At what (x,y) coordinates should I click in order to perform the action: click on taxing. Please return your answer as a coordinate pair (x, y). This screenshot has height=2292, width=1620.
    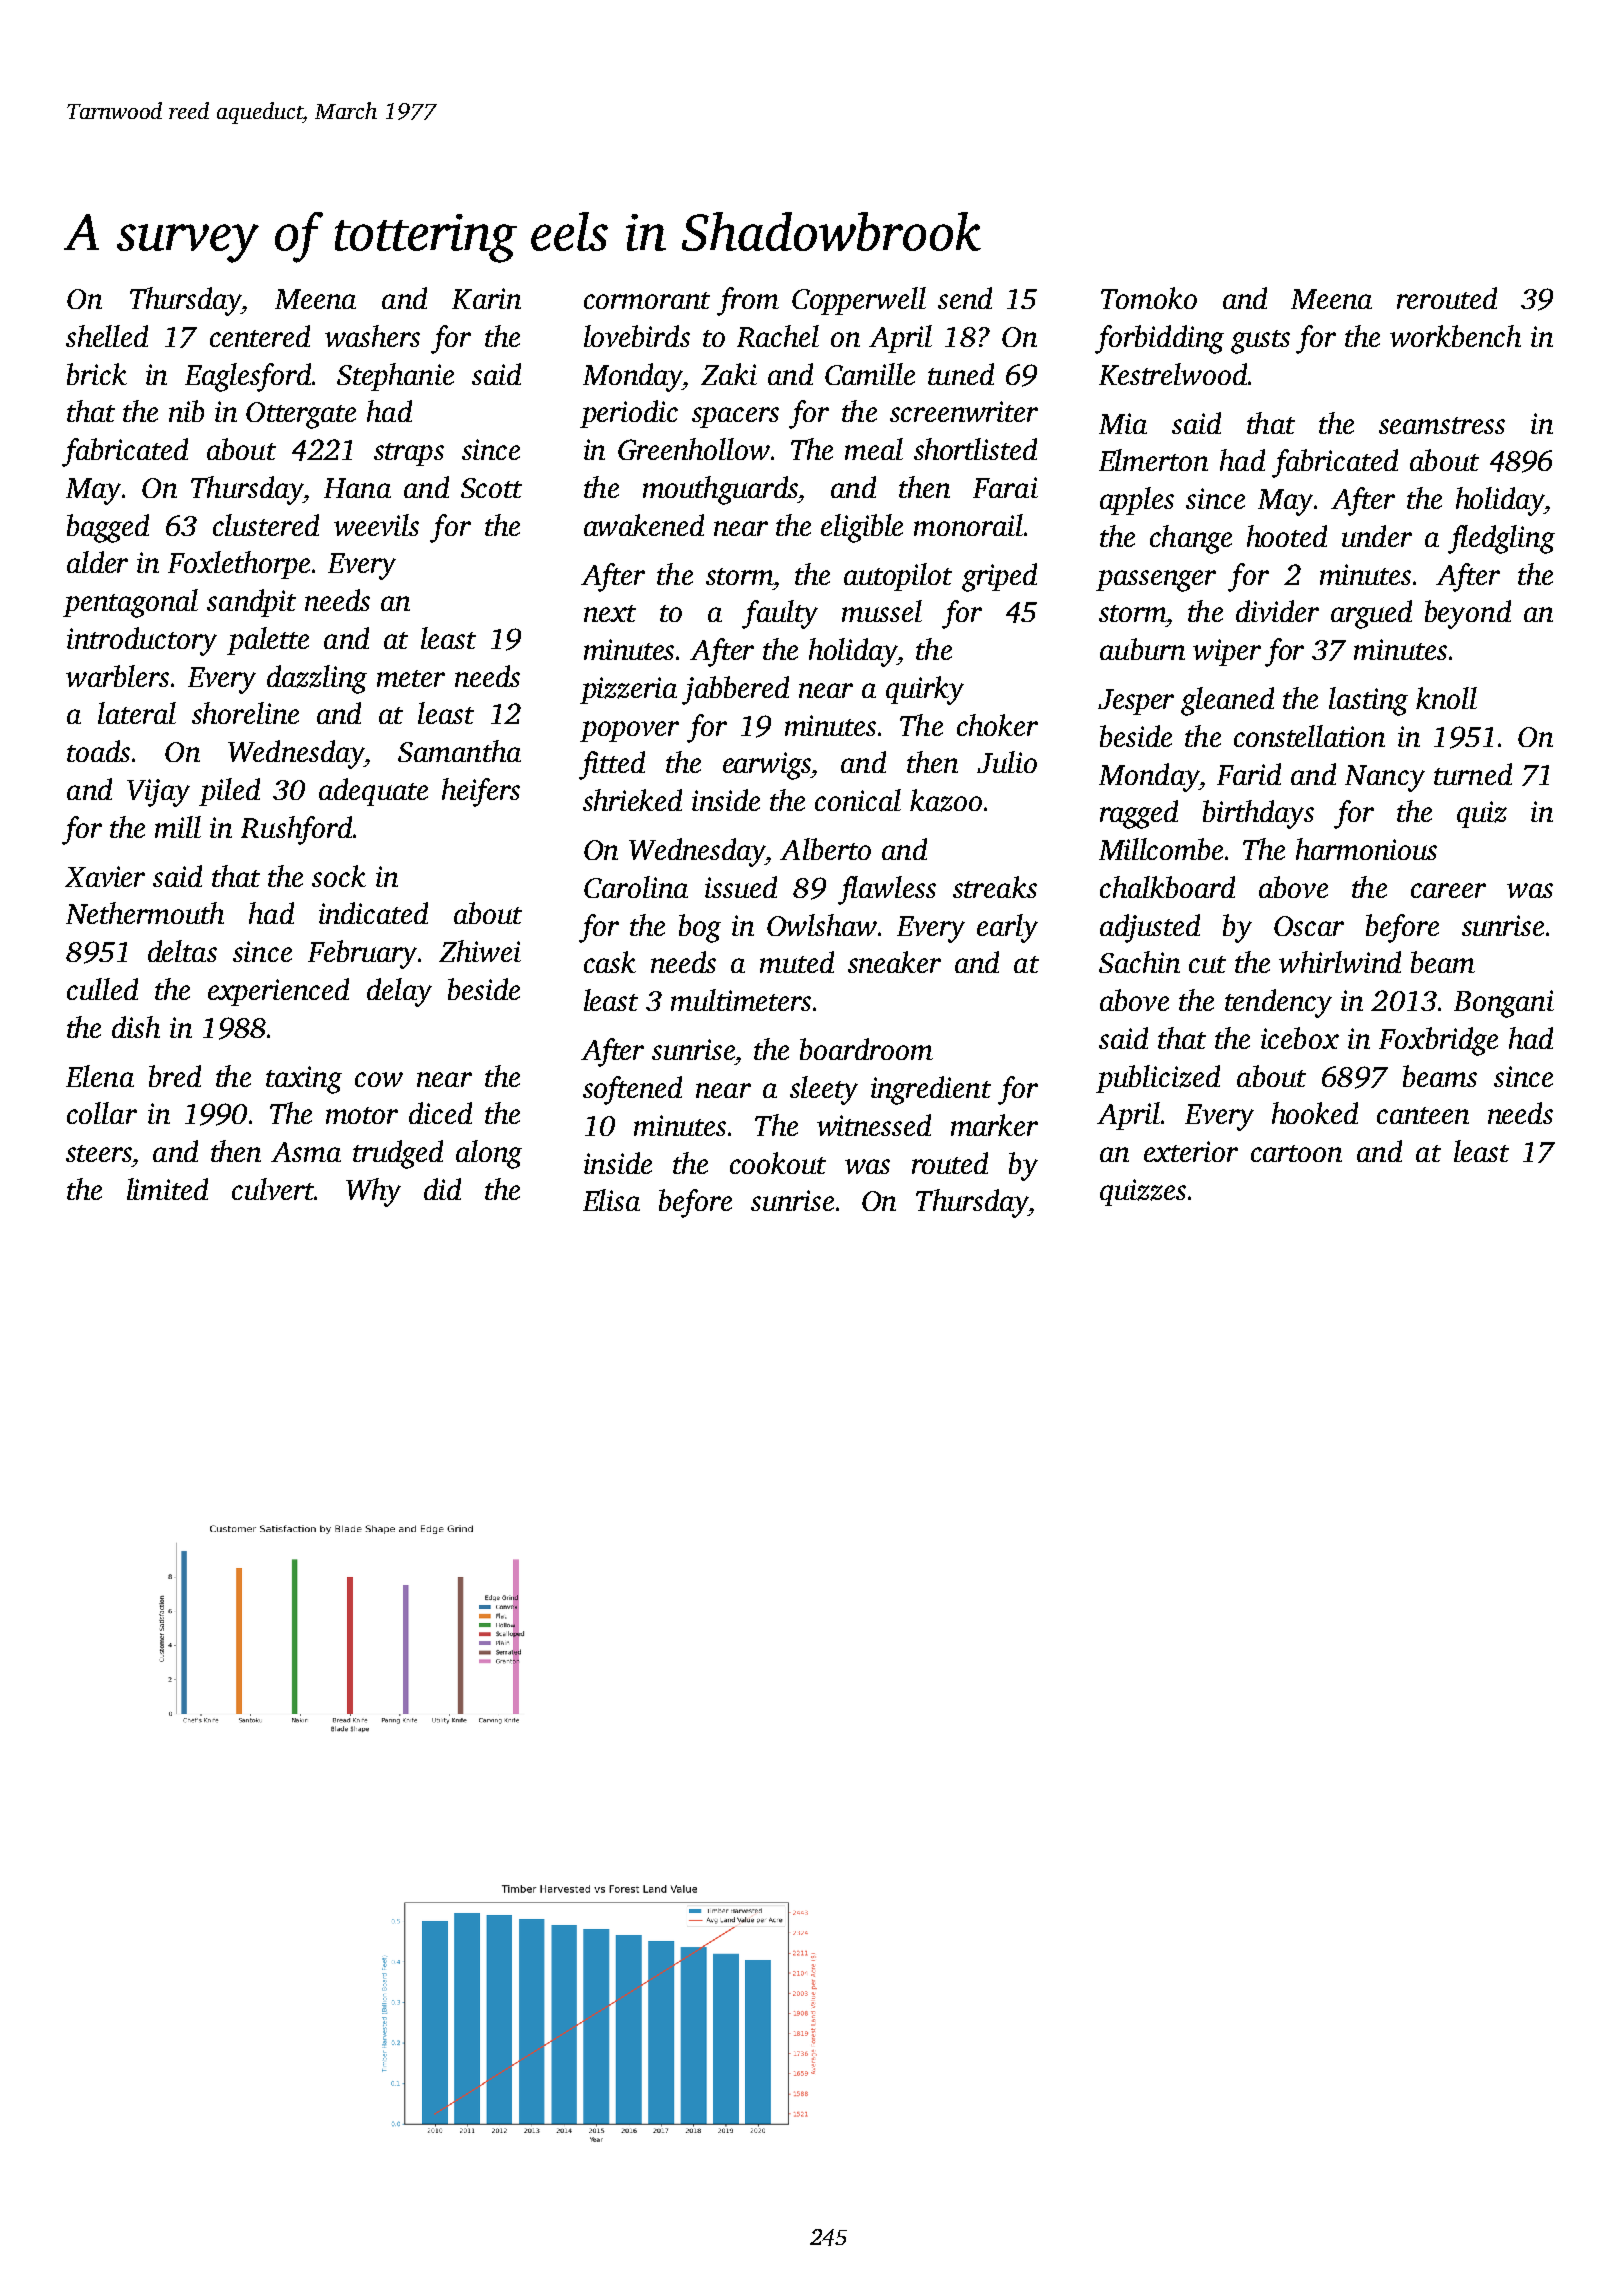
    Looking at the image, I should click on (304, 1080).
